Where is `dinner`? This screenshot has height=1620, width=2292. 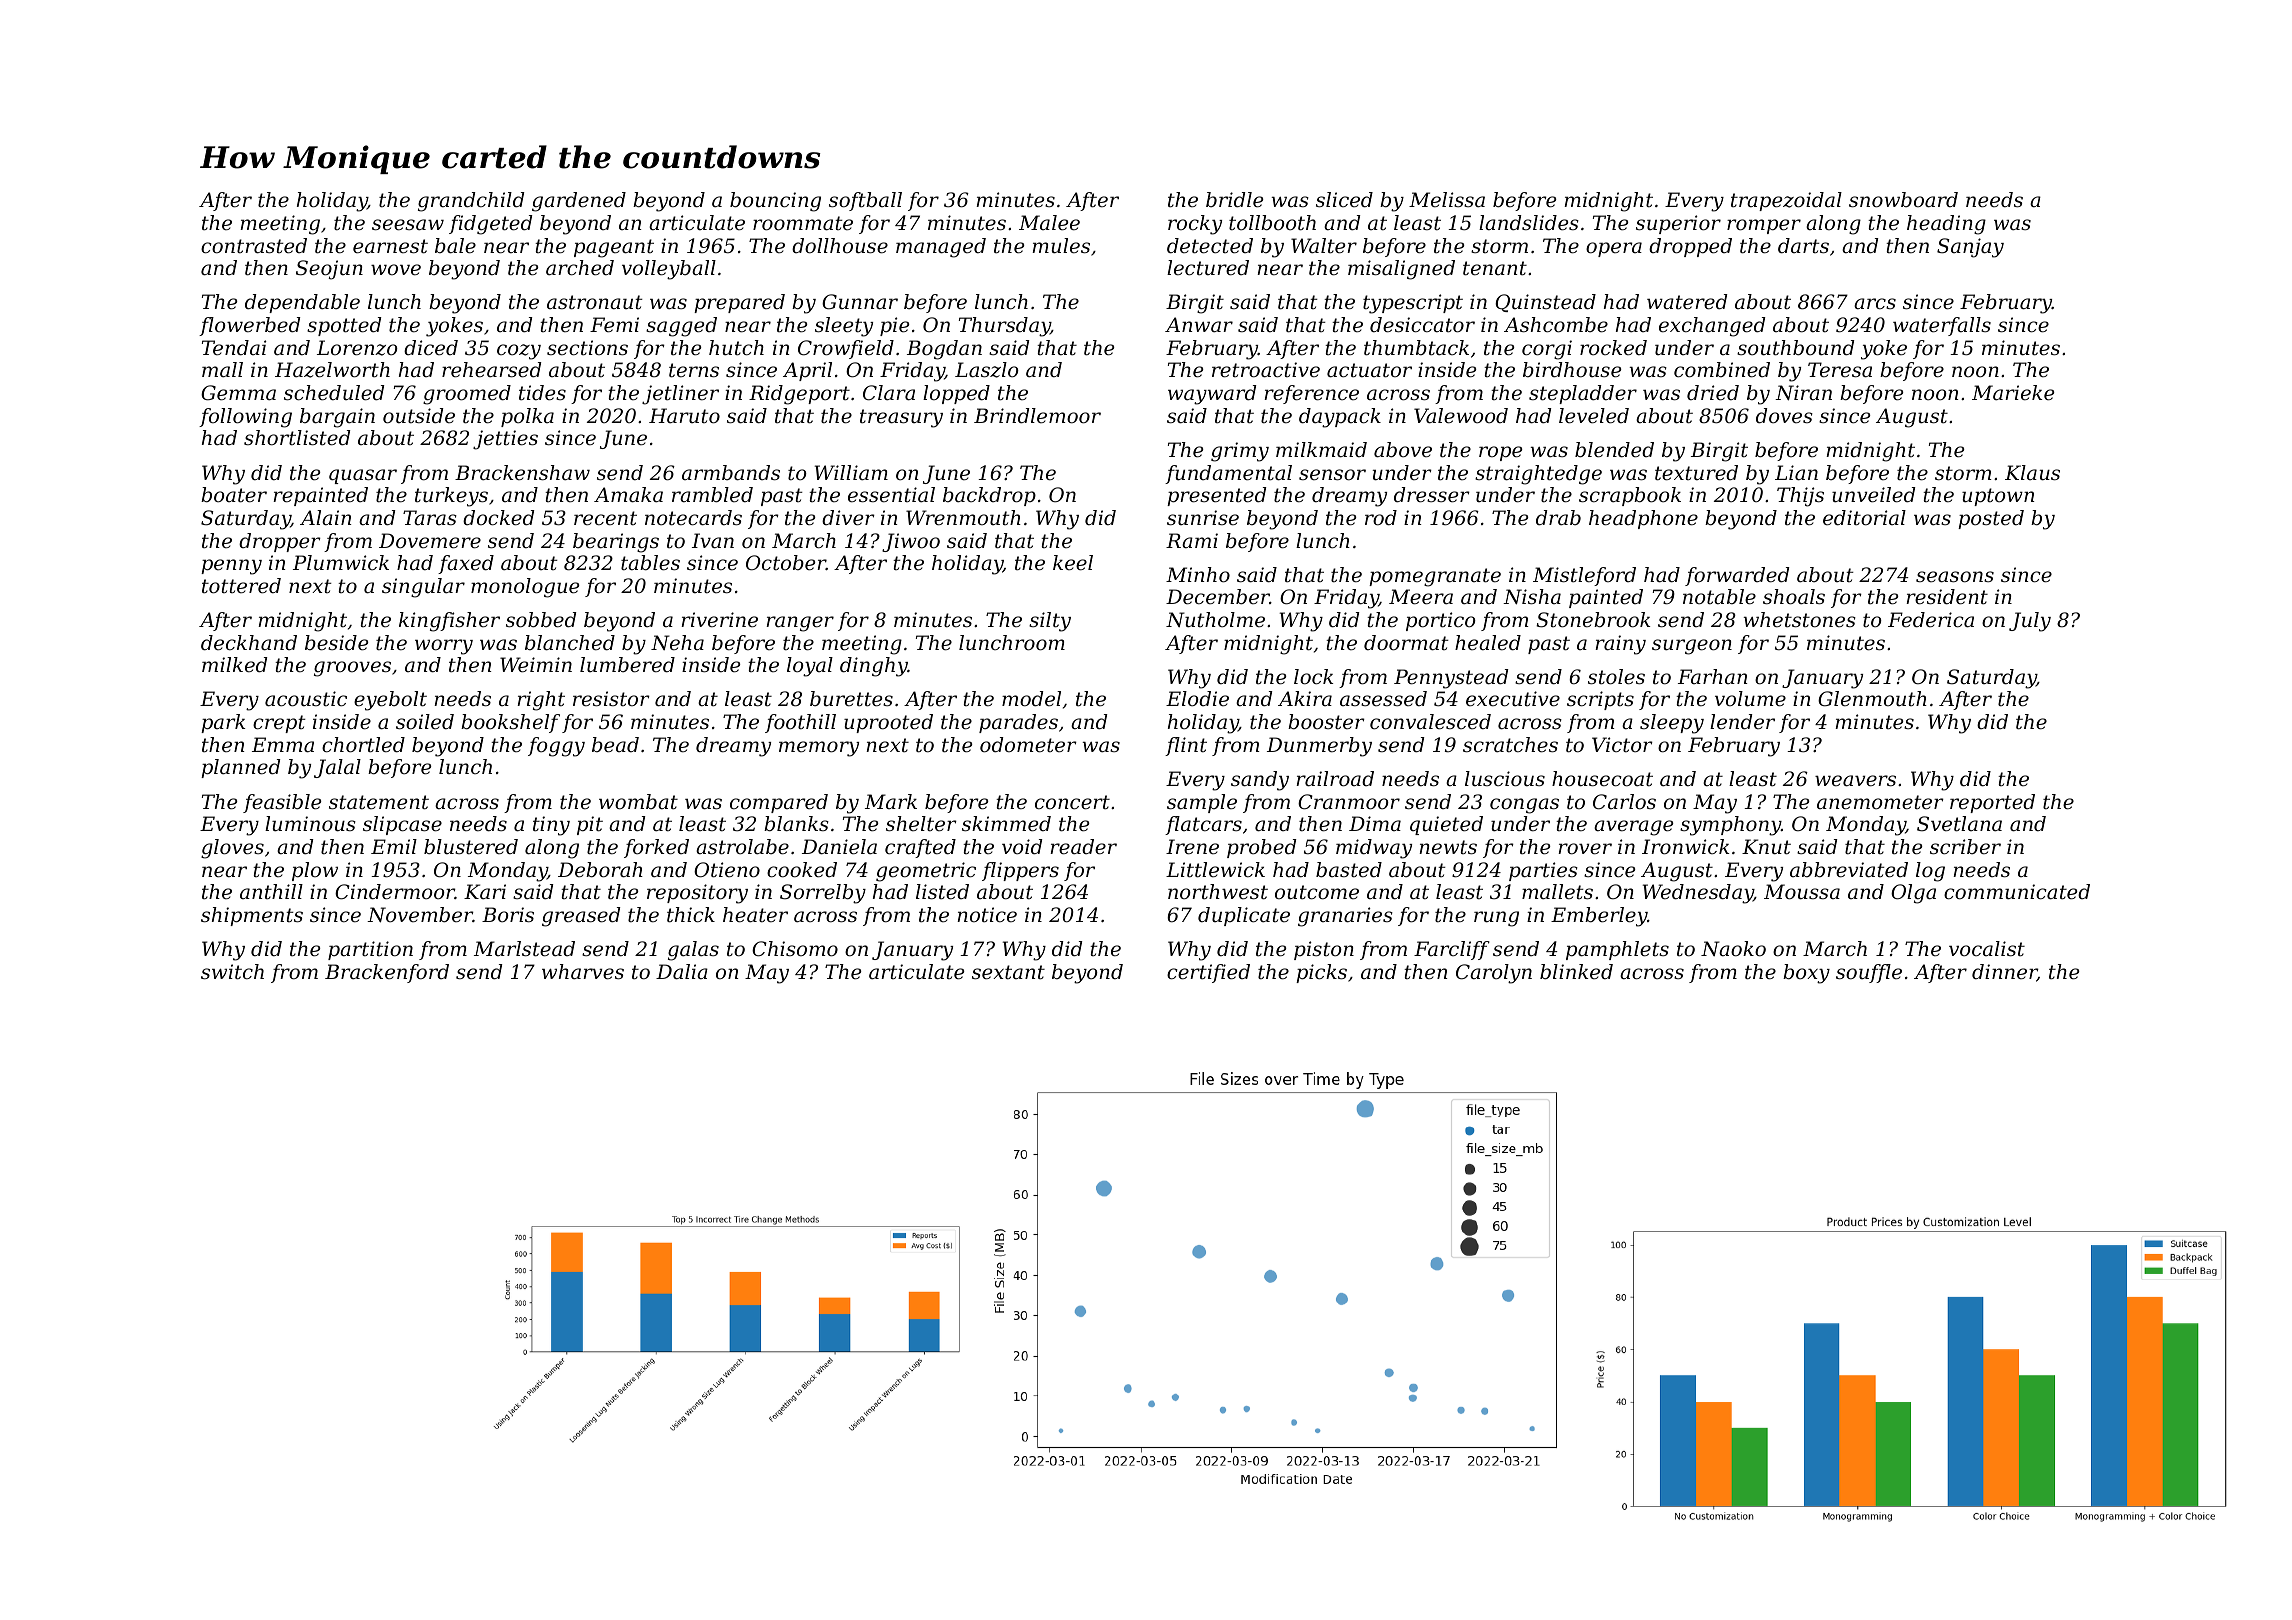 dinner is located at coordinates (2004, 973).
